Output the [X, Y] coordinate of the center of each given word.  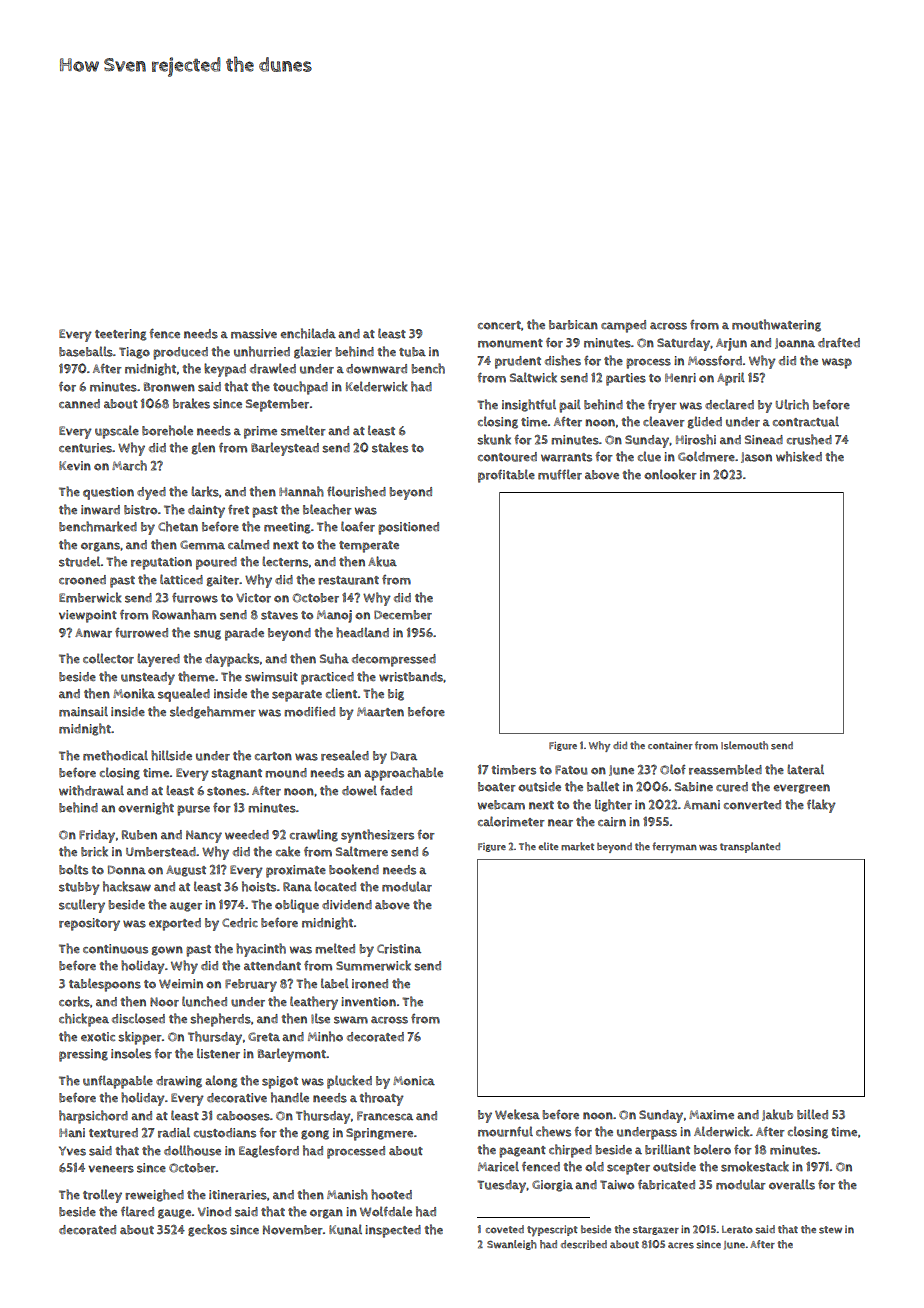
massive [254, 334]
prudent [518, 362]
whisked [799, 456]
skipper [140, 1038]
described [584, 1244]
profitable [506, 476]
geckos [207, 1230]
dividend [347, 905]
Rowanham [184, 614]
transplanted [750, 847]
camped [623, 326]
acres [681, 1245]
